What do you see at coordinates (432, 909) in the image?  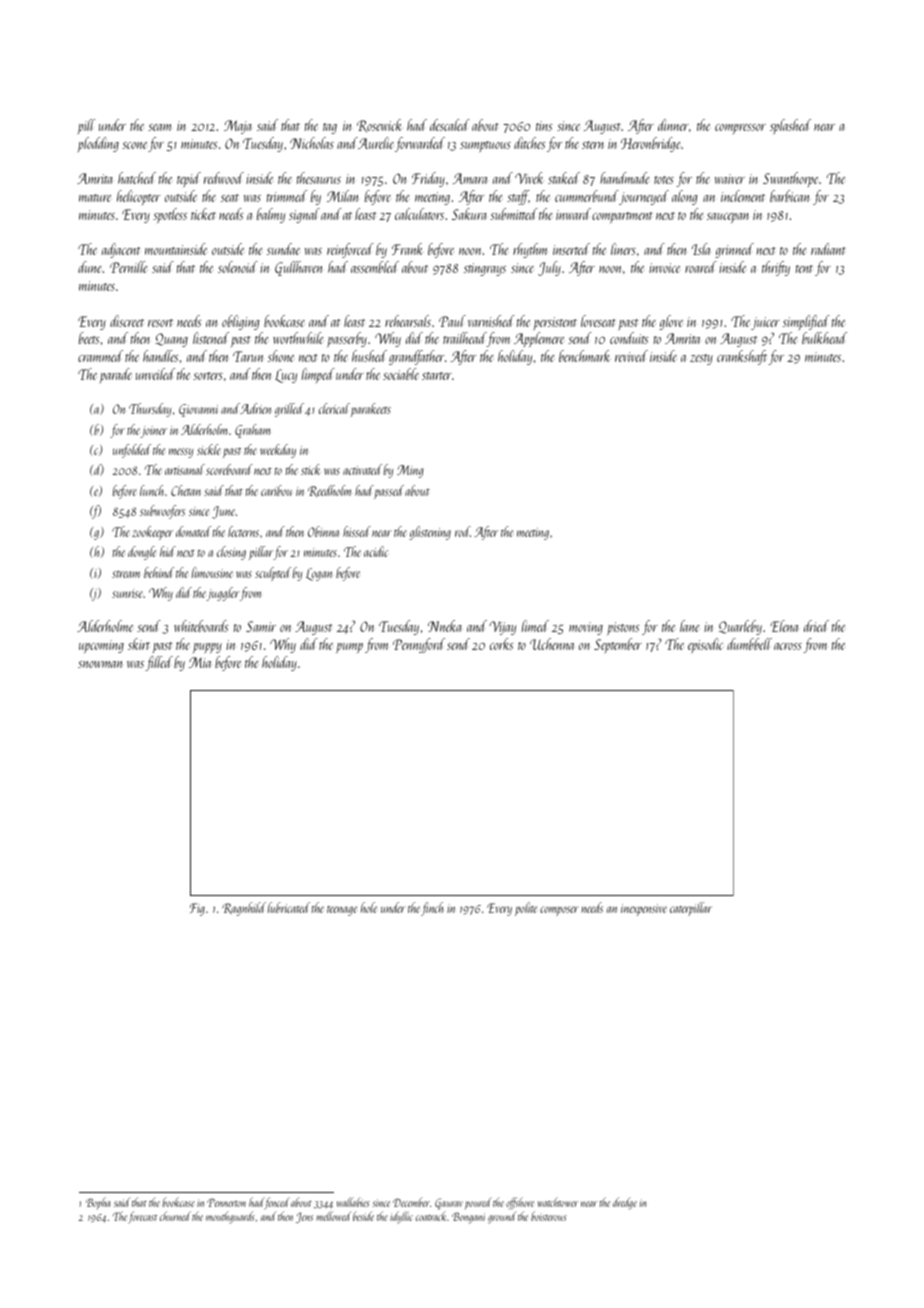 I see `finch` at bounding box center [432, 909].
